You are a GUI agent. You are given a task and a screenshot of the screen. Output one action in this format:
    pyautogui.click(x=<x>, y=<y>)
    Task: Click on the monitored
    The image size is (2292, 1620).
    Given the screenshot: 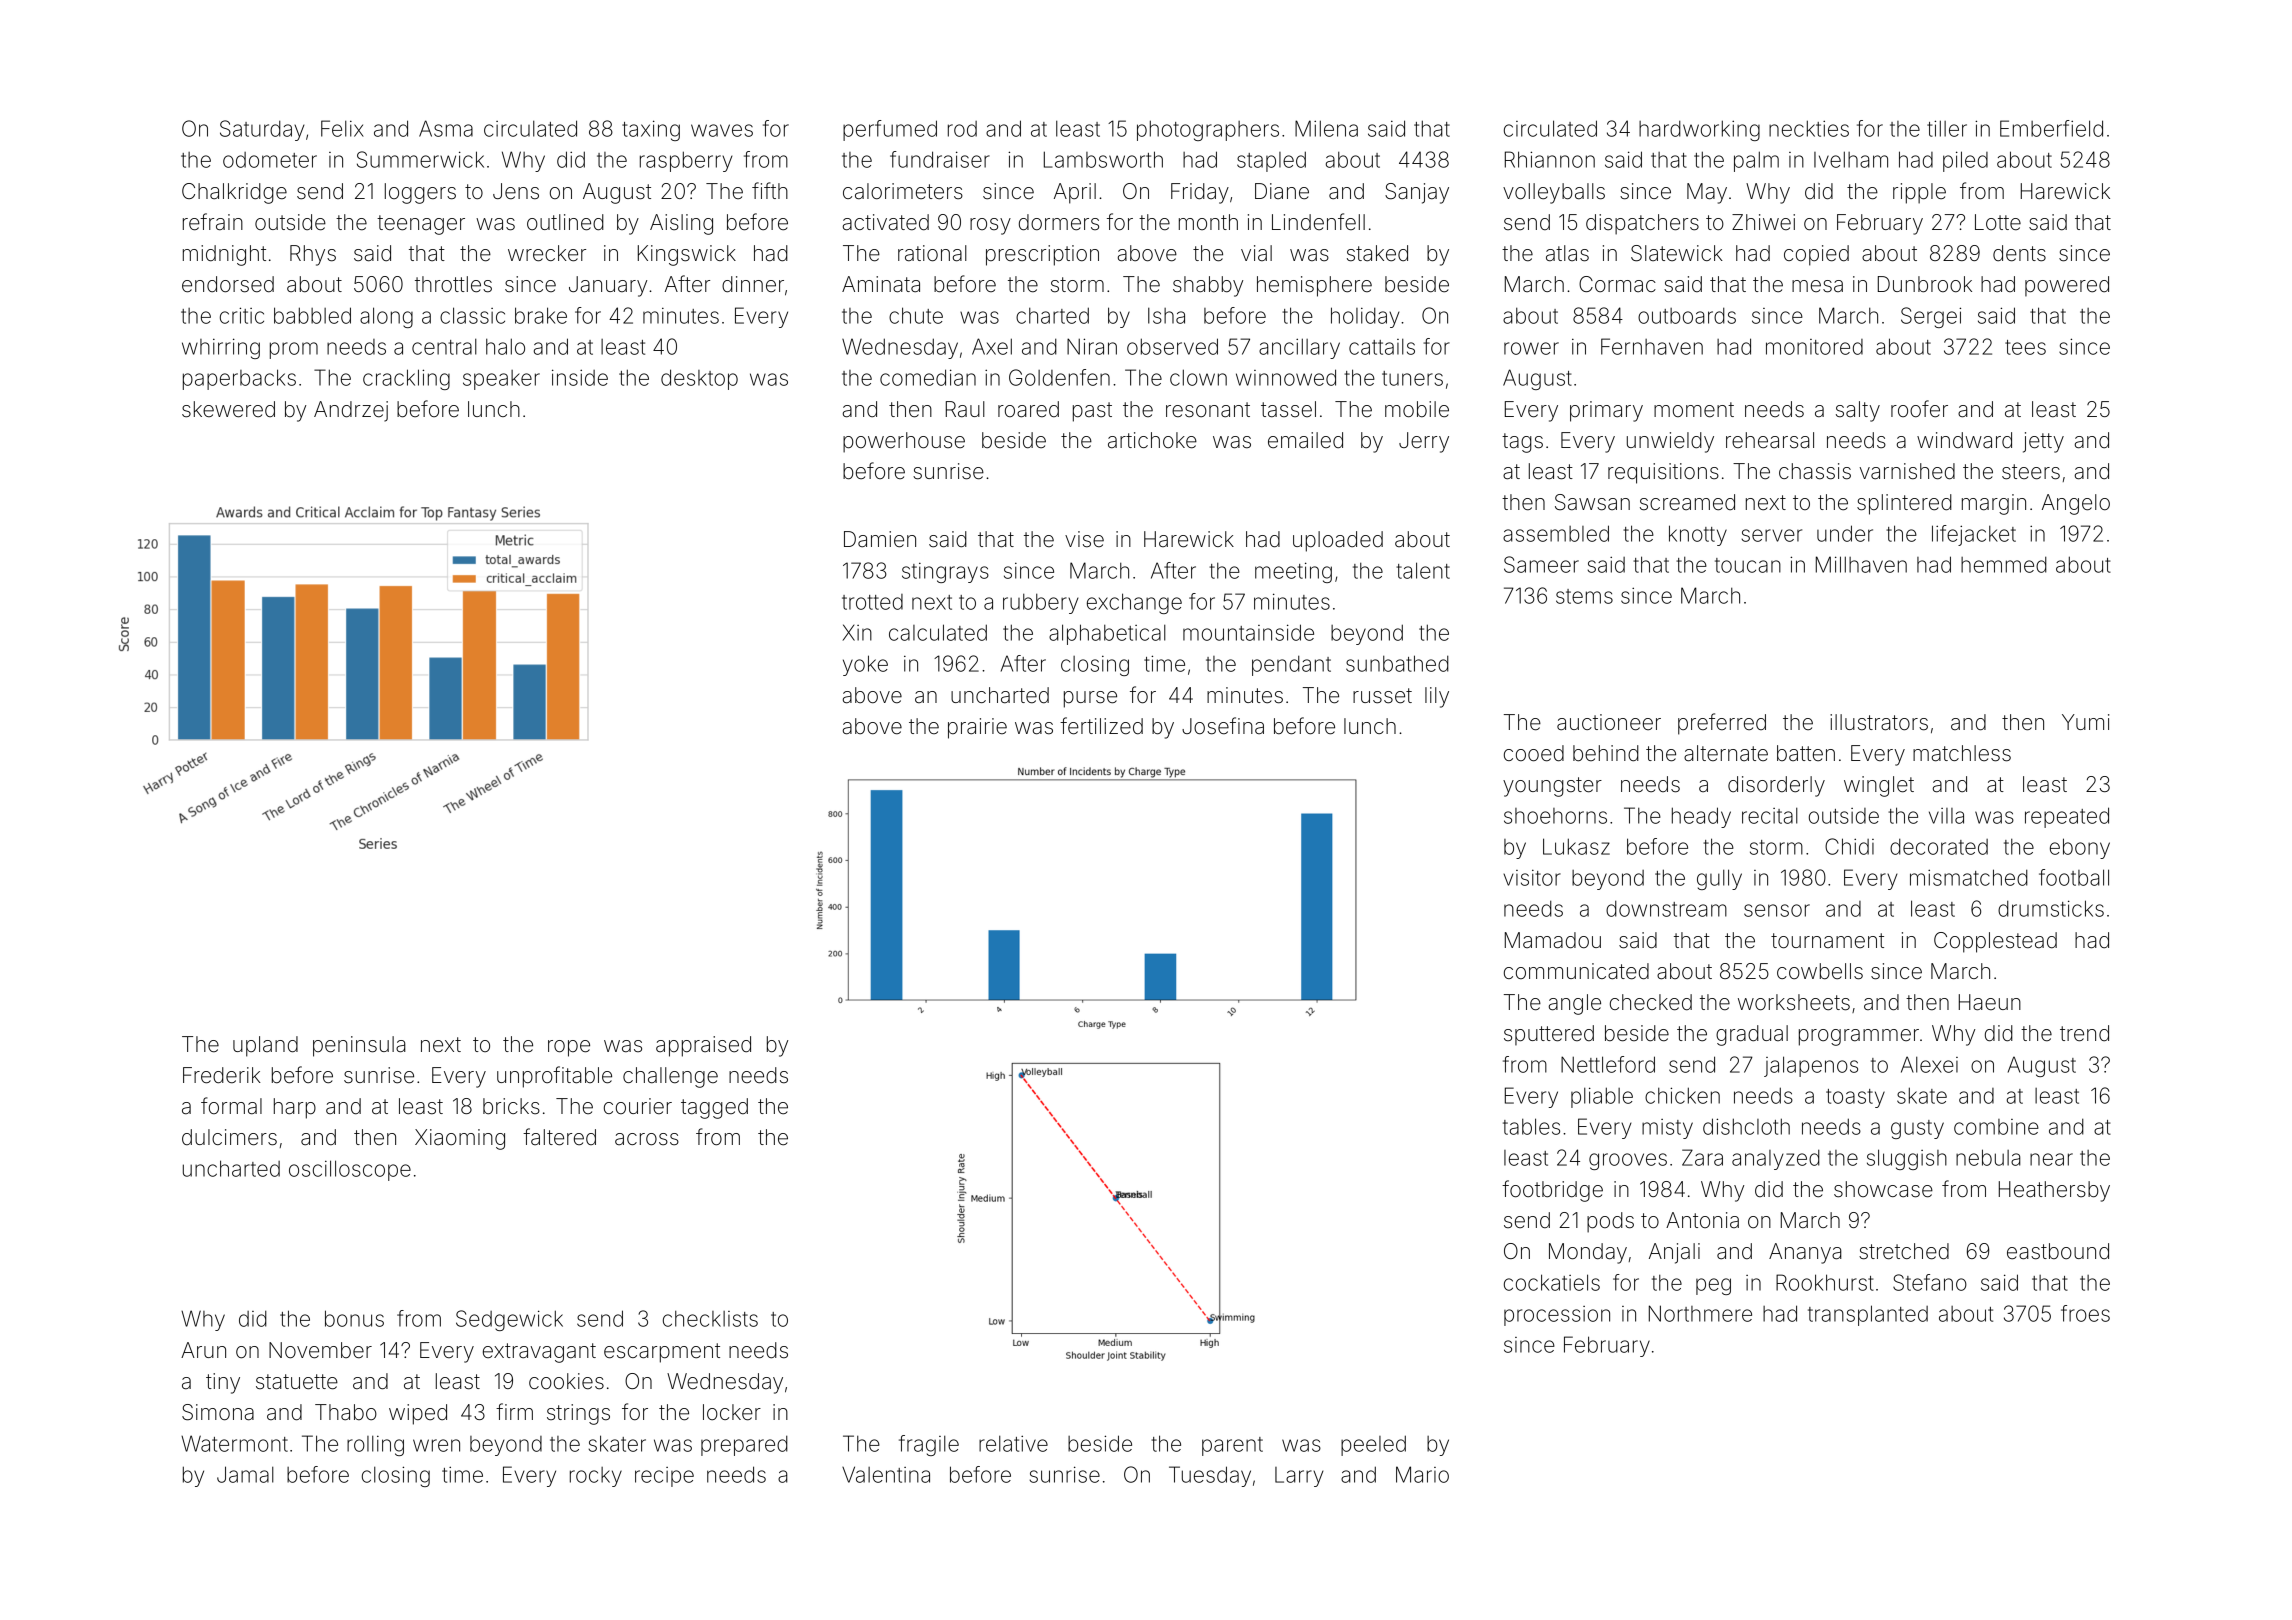 What is the action you would take?
    pyautogui.click(x=1814, y=347)
